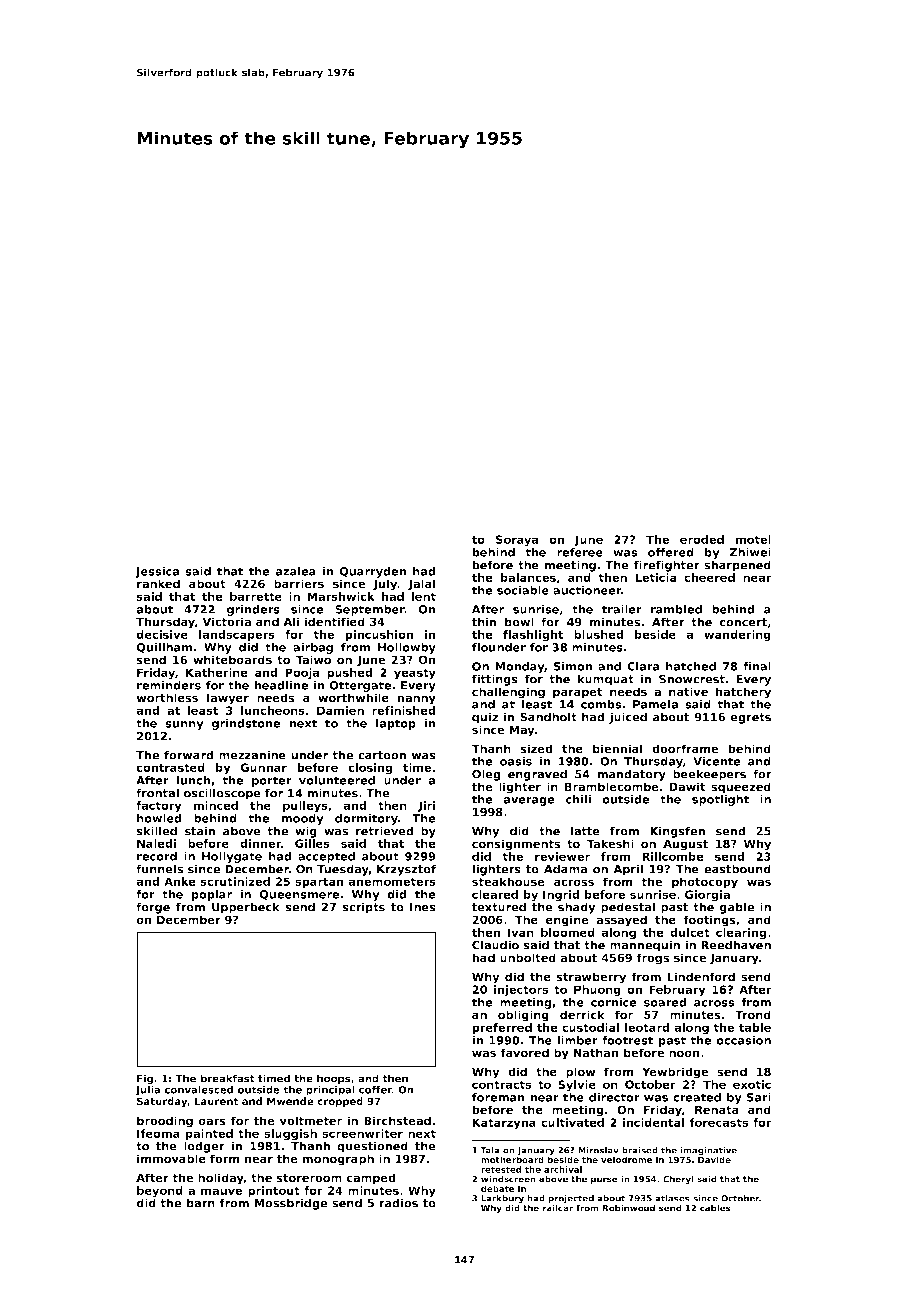  Describe the element at coordinates (299, 584) in the document. I see `barriers` at that location.
